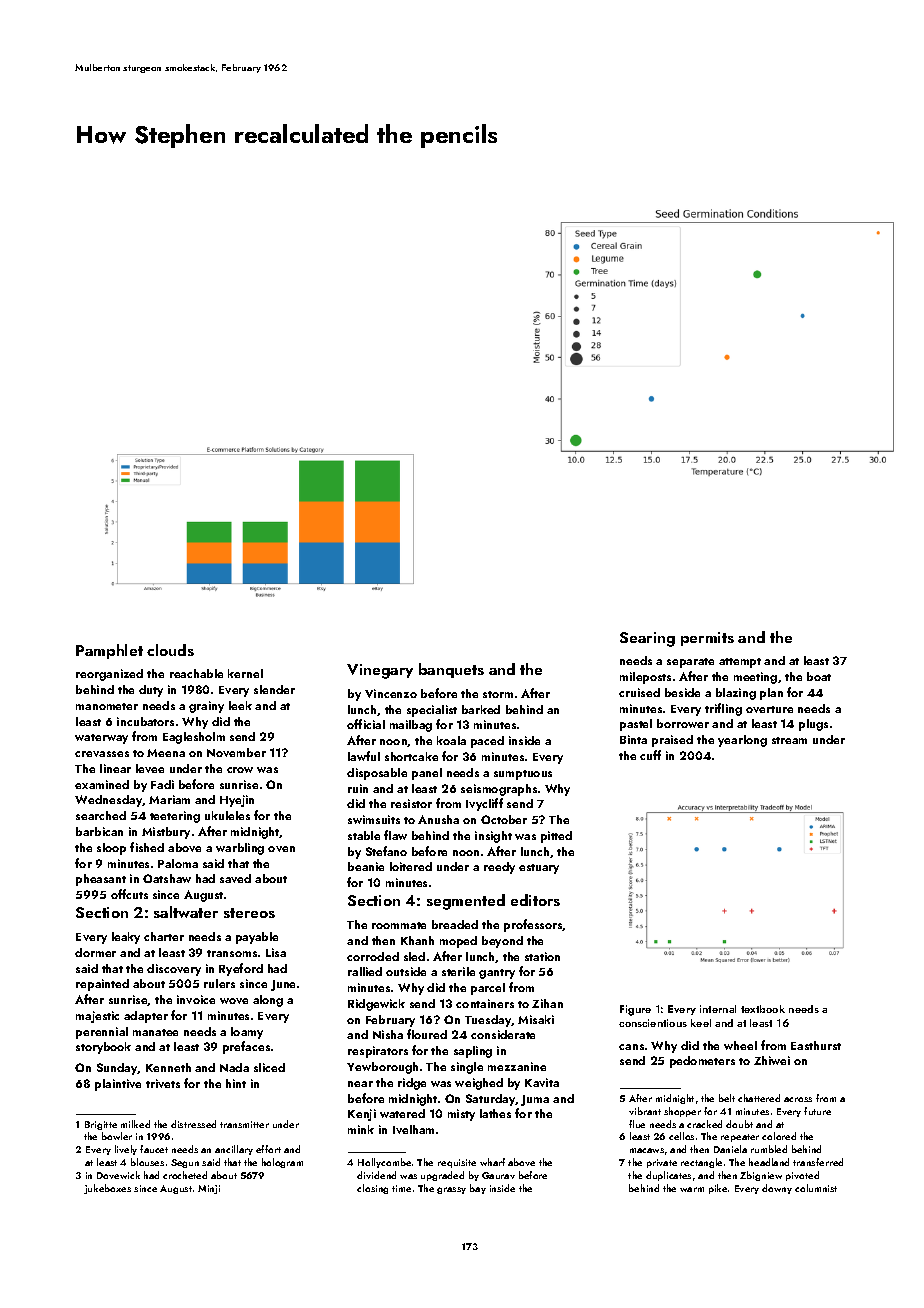  I want to click on Vinegary, so click(380, 671).
